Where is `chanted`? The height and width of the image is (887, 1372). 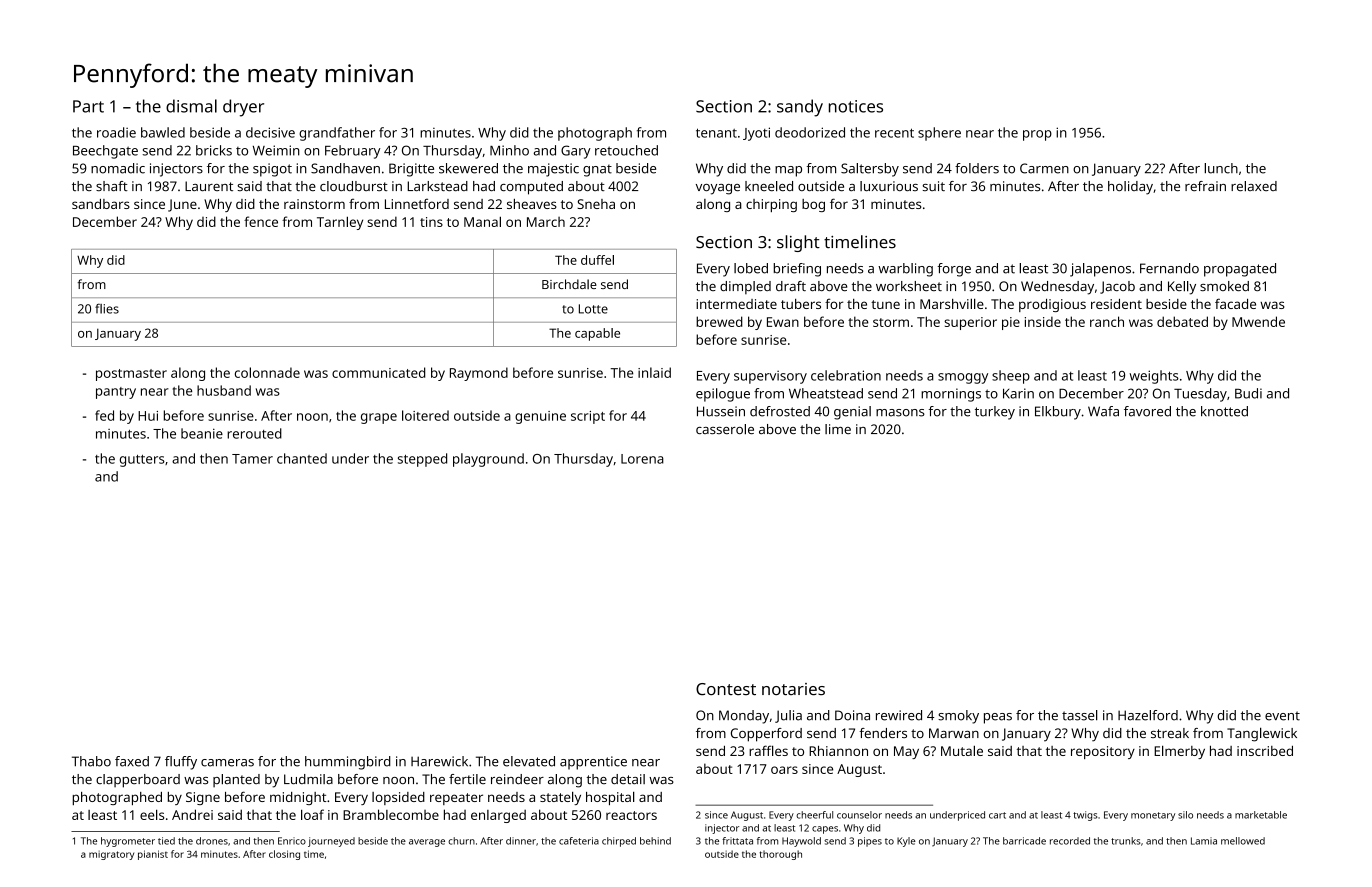
chanted is located at coordinates (302, 458).
